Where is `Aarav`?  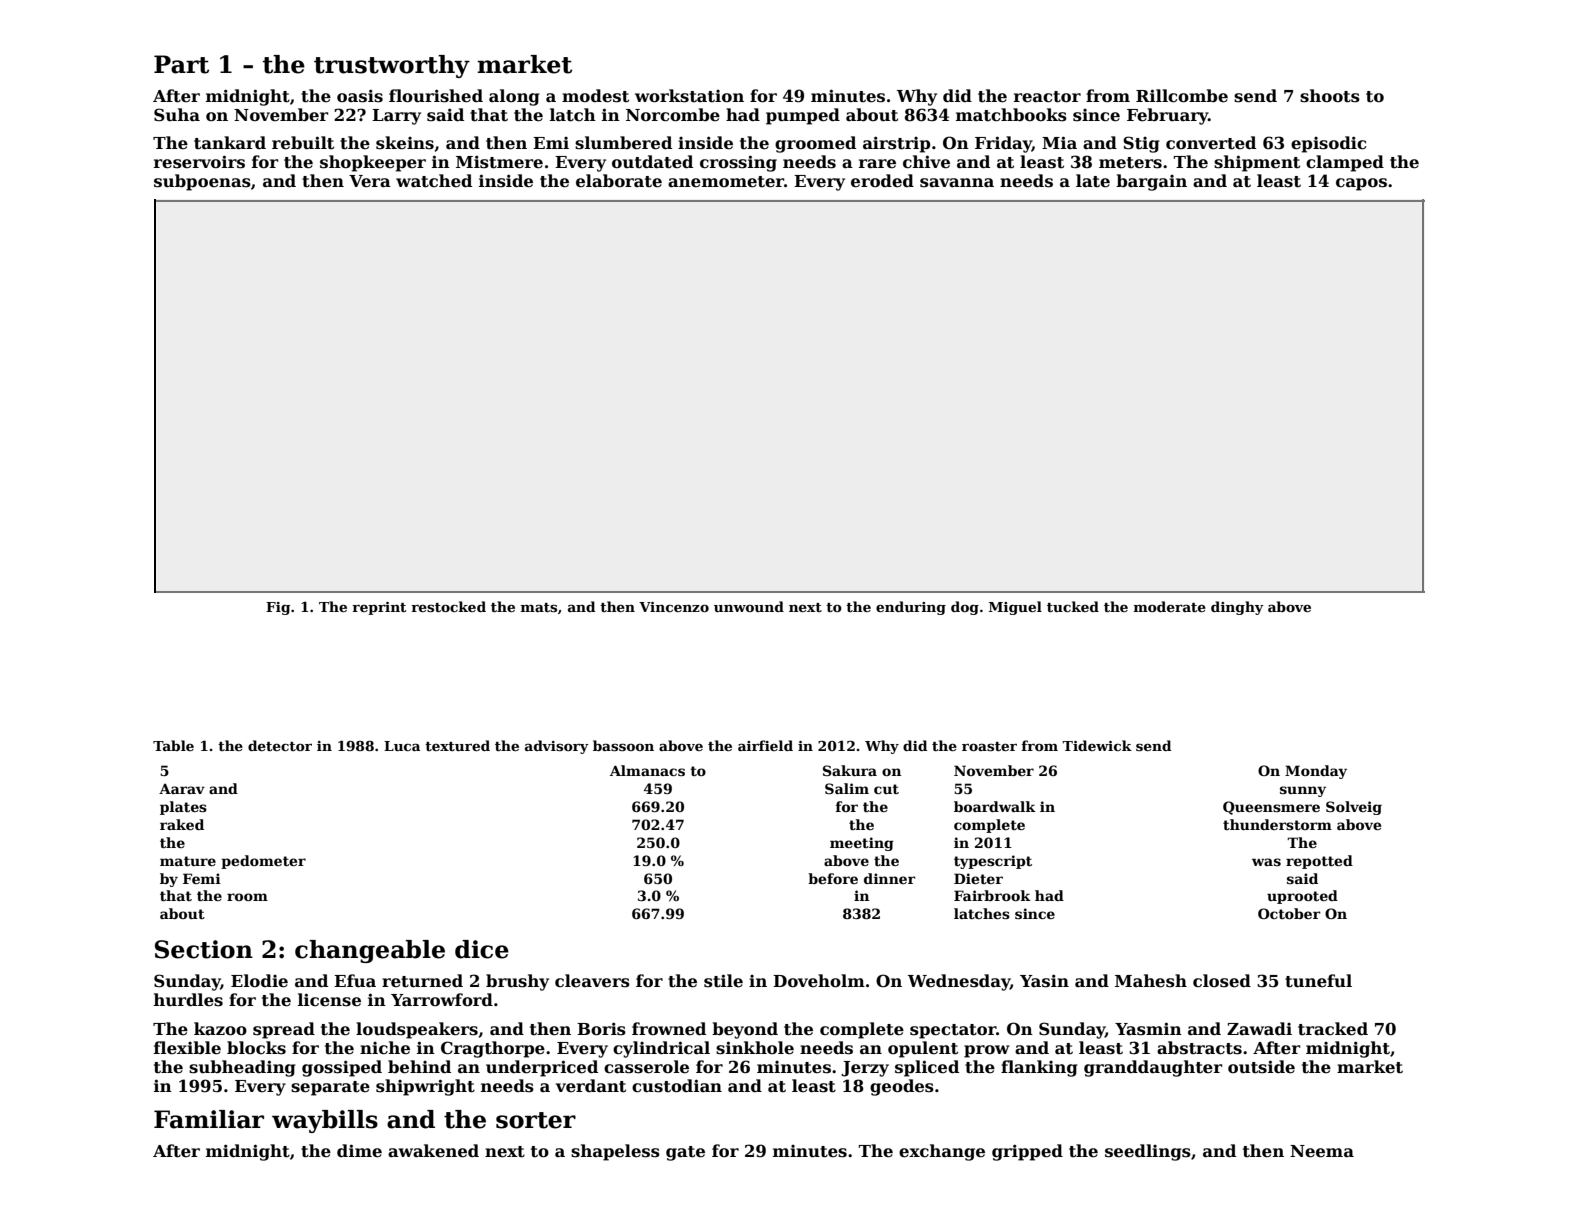 Aarav is located at coordinates (182, 789).
